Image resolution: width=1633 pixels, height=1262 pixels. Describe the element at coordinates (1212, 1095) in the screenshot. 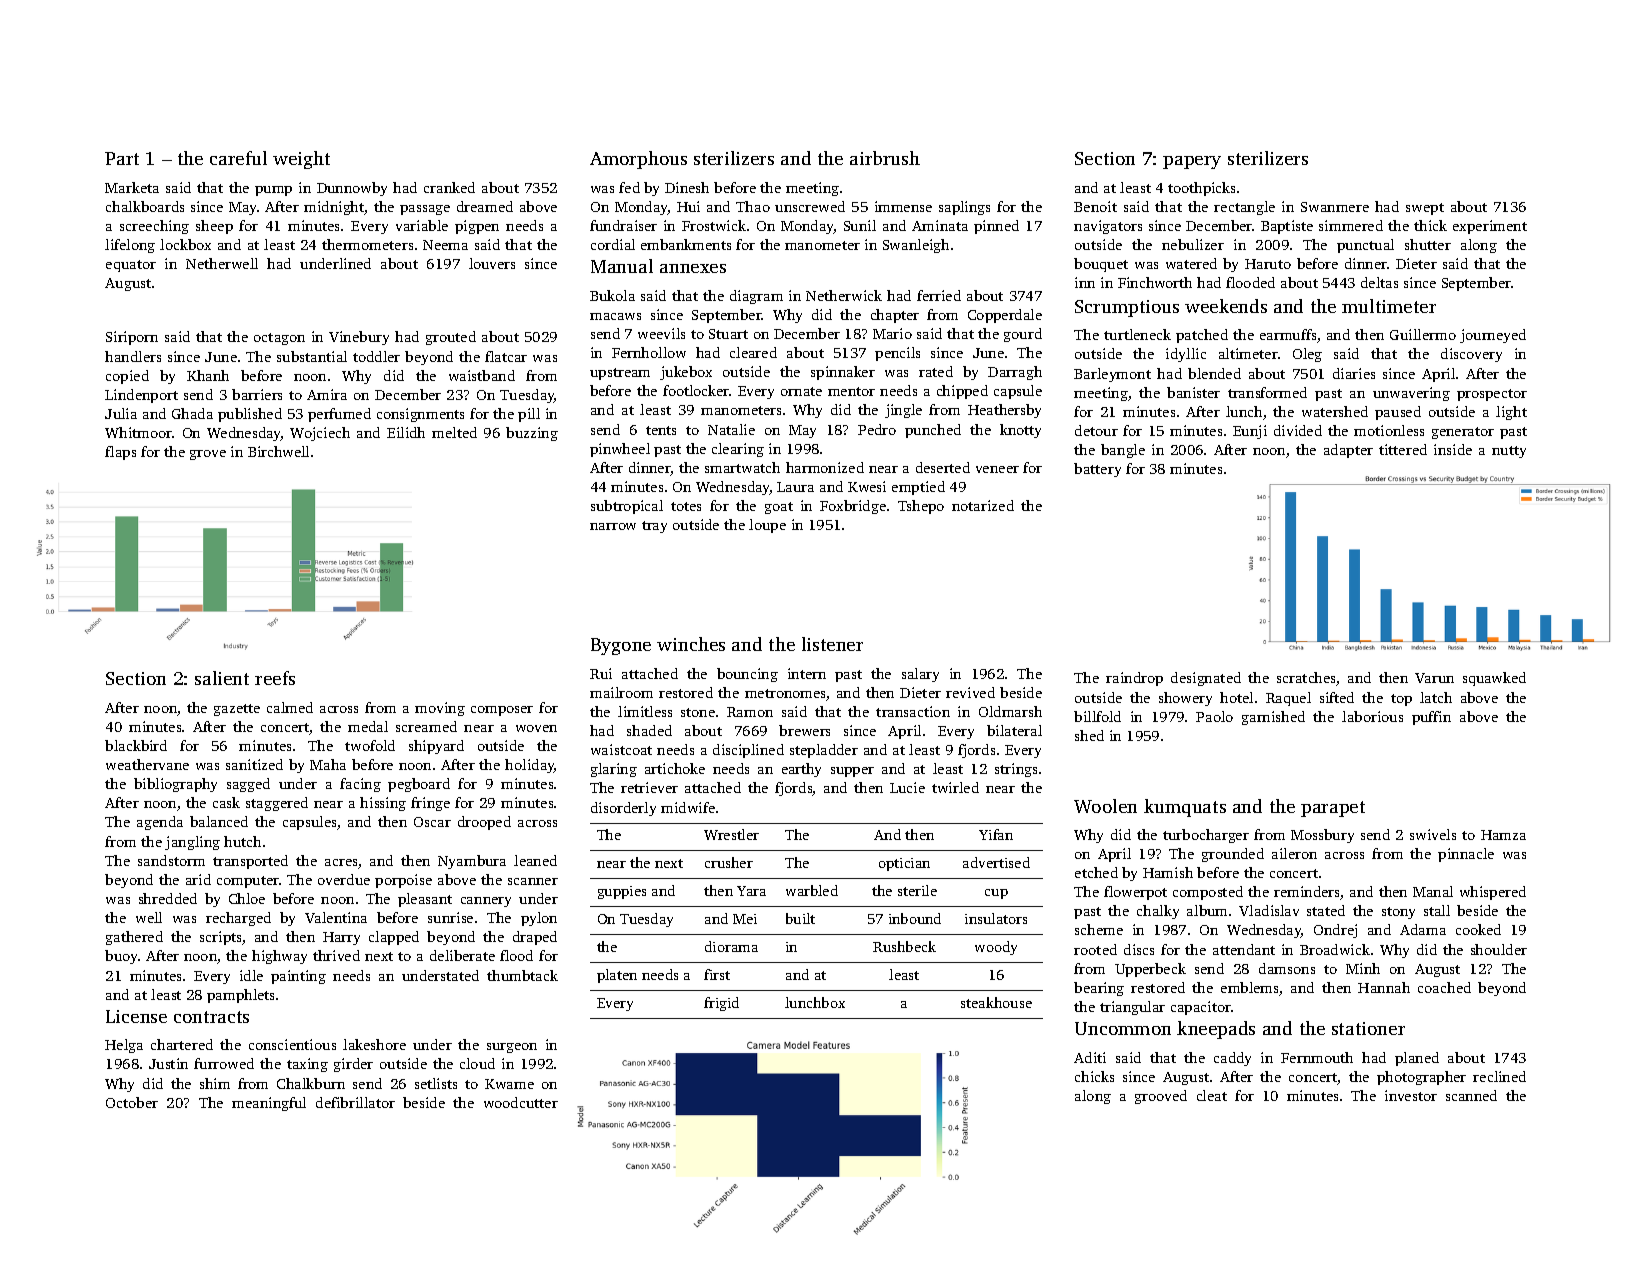

I see `cleat` at that location.
